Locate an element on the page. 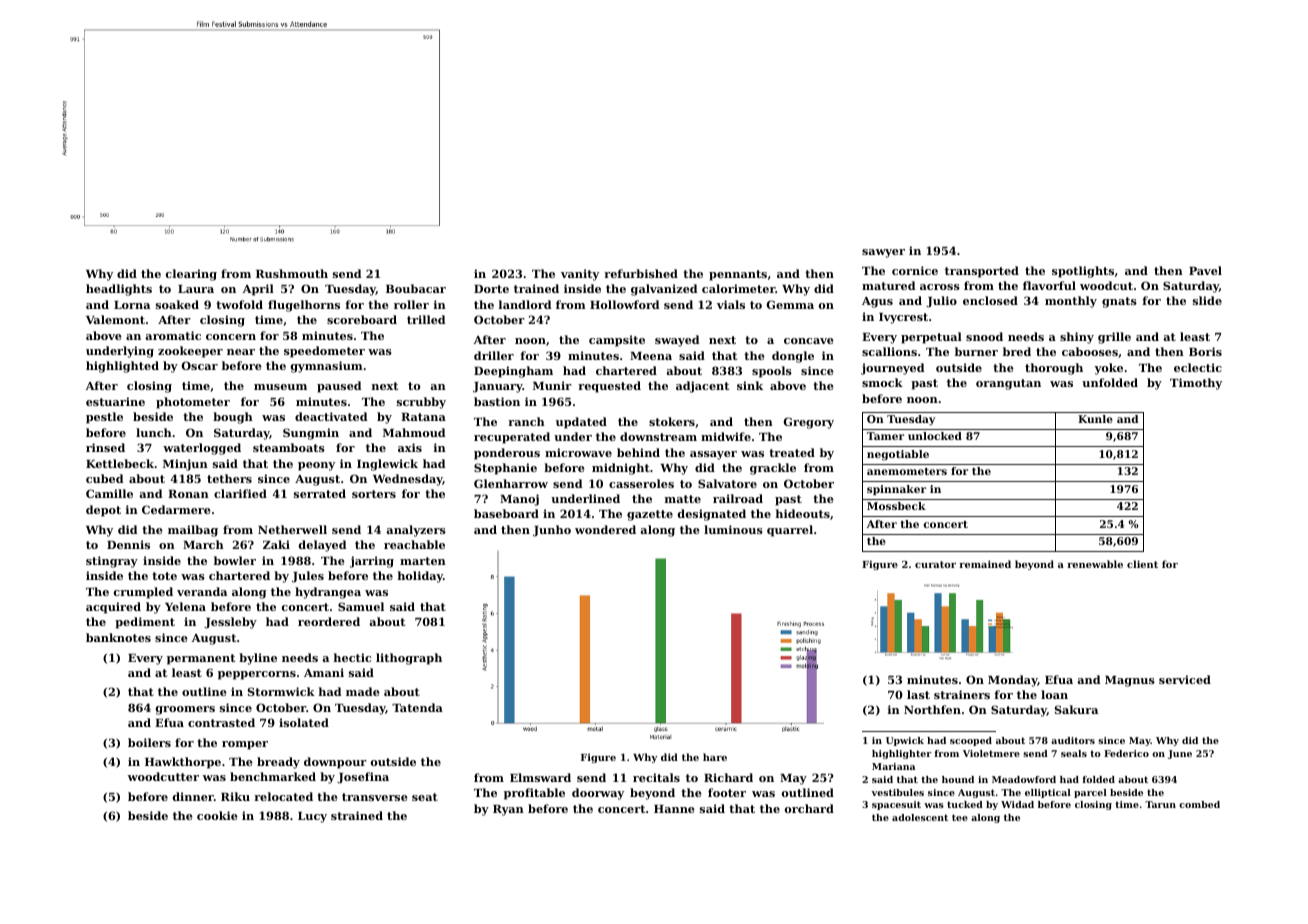  vanity is located at coordinates (580, 275).
